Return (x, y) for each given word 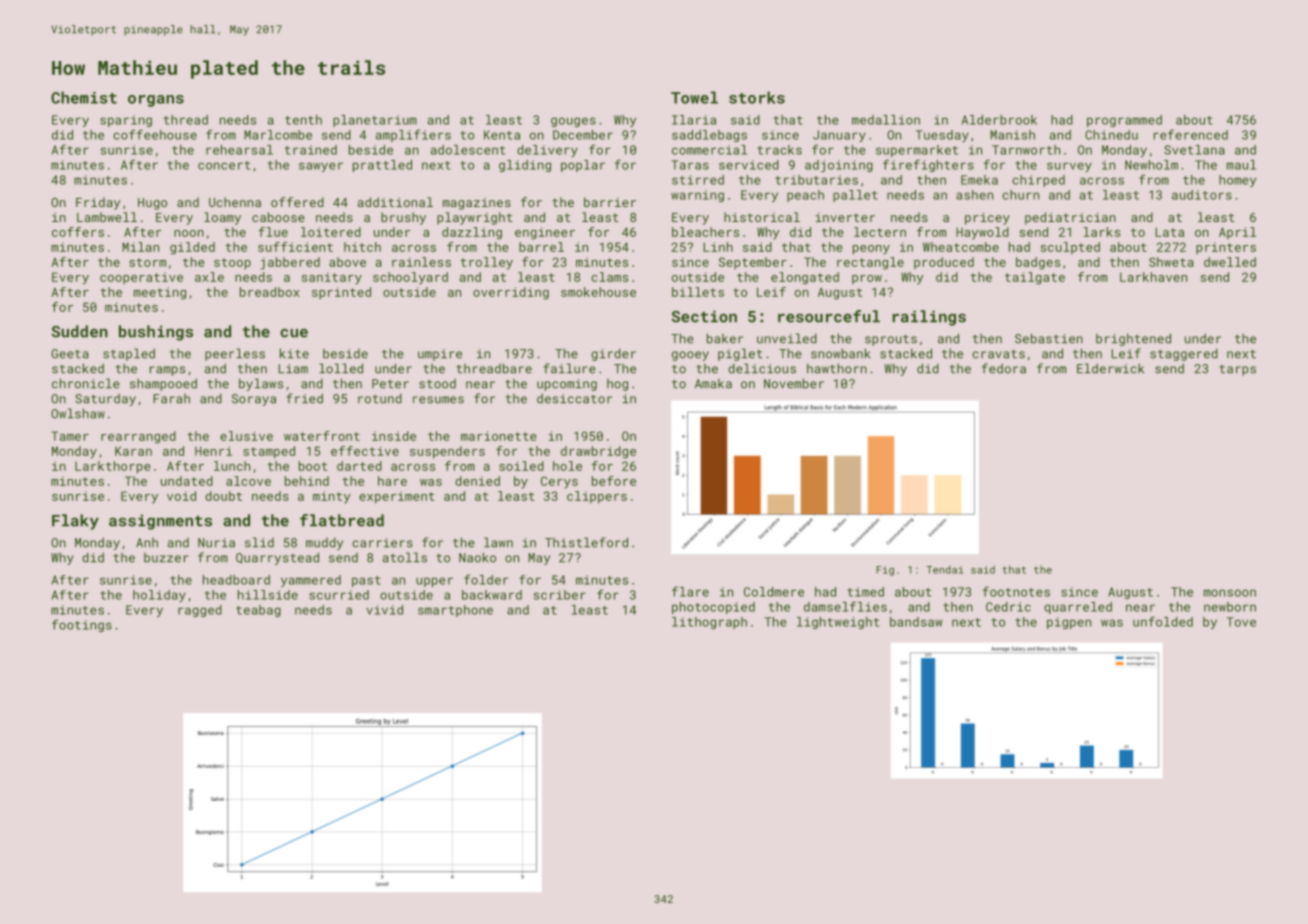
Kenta (502, 135)
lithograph (709, 623)
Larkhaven (1153, 277)
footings (82, 625)
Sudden (80, 331)
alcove (248, 481)
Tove (1241, 622)
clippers (597, 497)
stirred (698, 180)
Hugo (152, 204)
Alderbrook (999, 120)
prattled (382, 166)
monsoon (1230, 593)
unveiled (787, 338)
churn (1020, 195)
